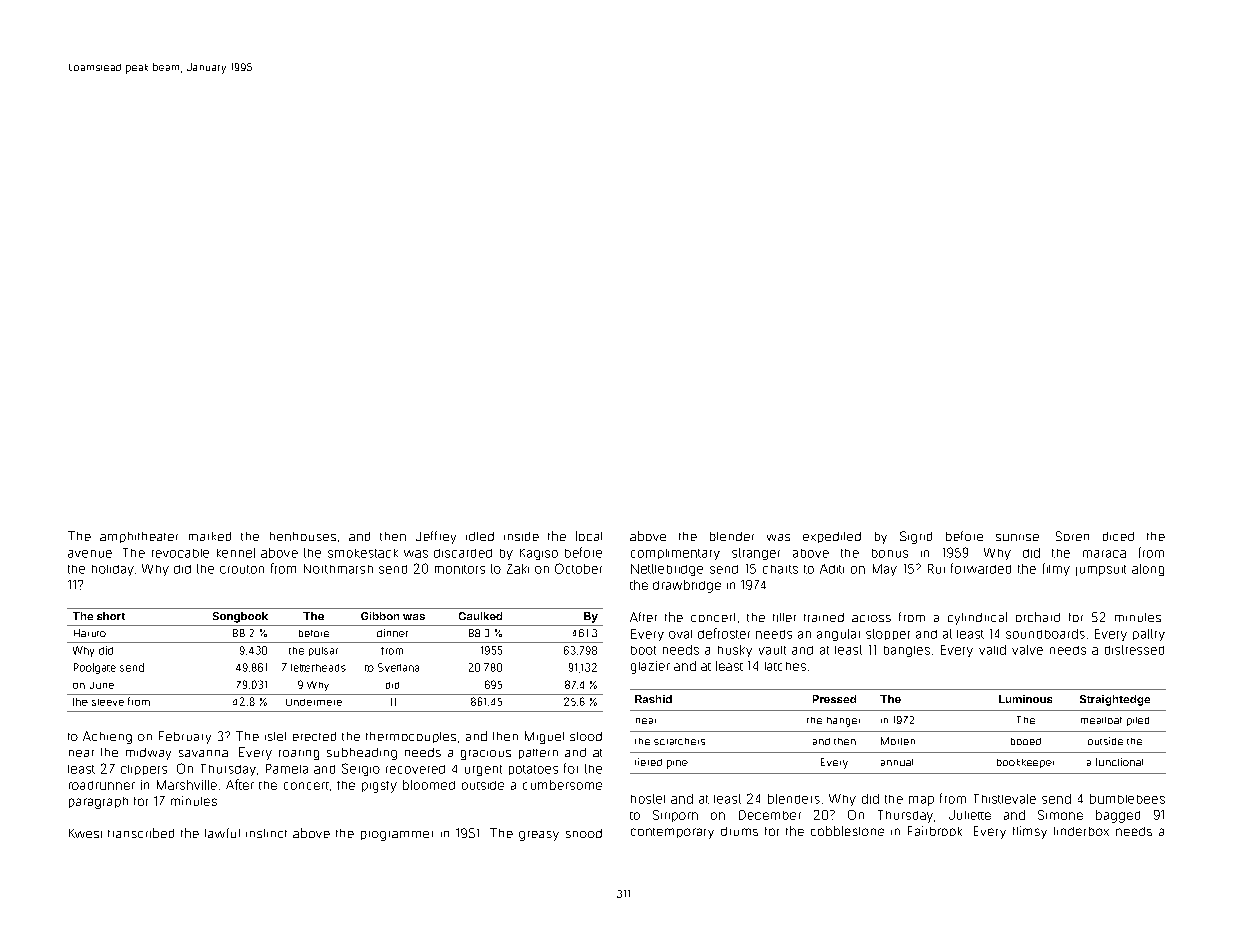 The image size is (1233, 952). Describe the element at coordinates (90, 633) in the page. I see `Haruto` at that location.
